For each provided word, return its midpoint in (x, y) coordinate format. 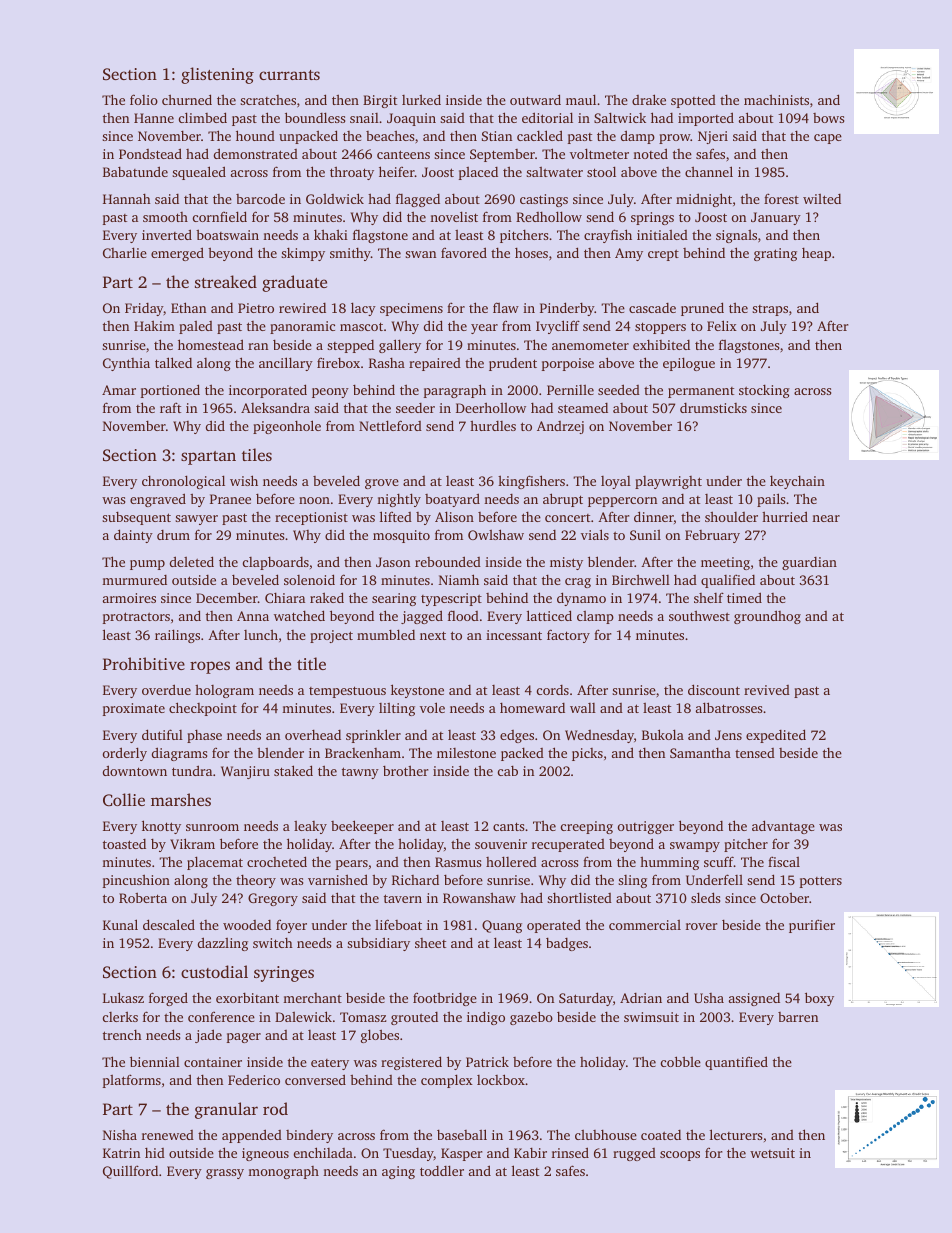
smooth (165, 217)
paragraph (455, 391)
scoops (680, 1156)
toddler (442, 1170)
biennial (155, 1061)
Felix (722, 325)
